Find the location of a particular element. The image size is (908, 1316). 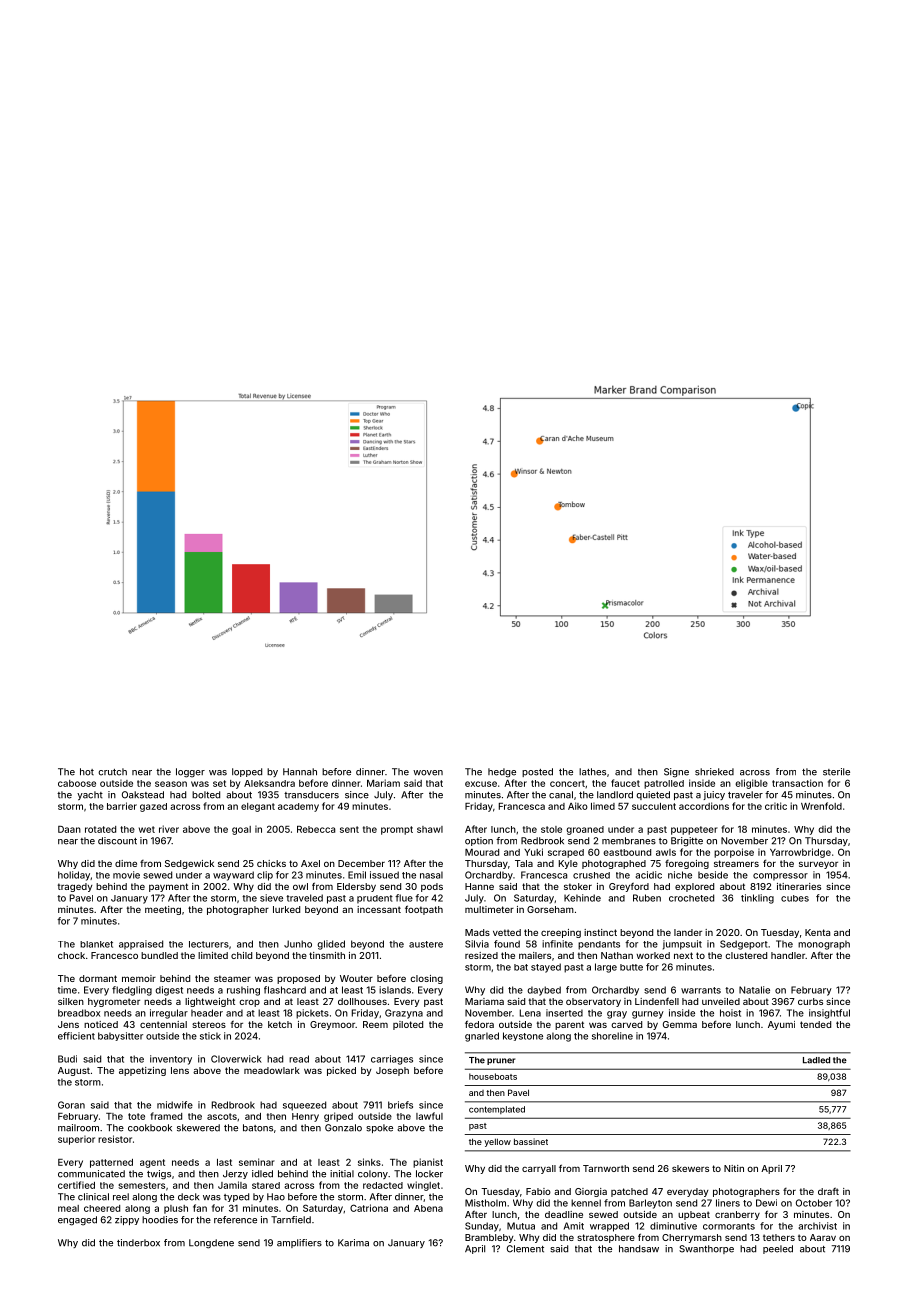

handsaw is located at coordinates (639, 1249).
